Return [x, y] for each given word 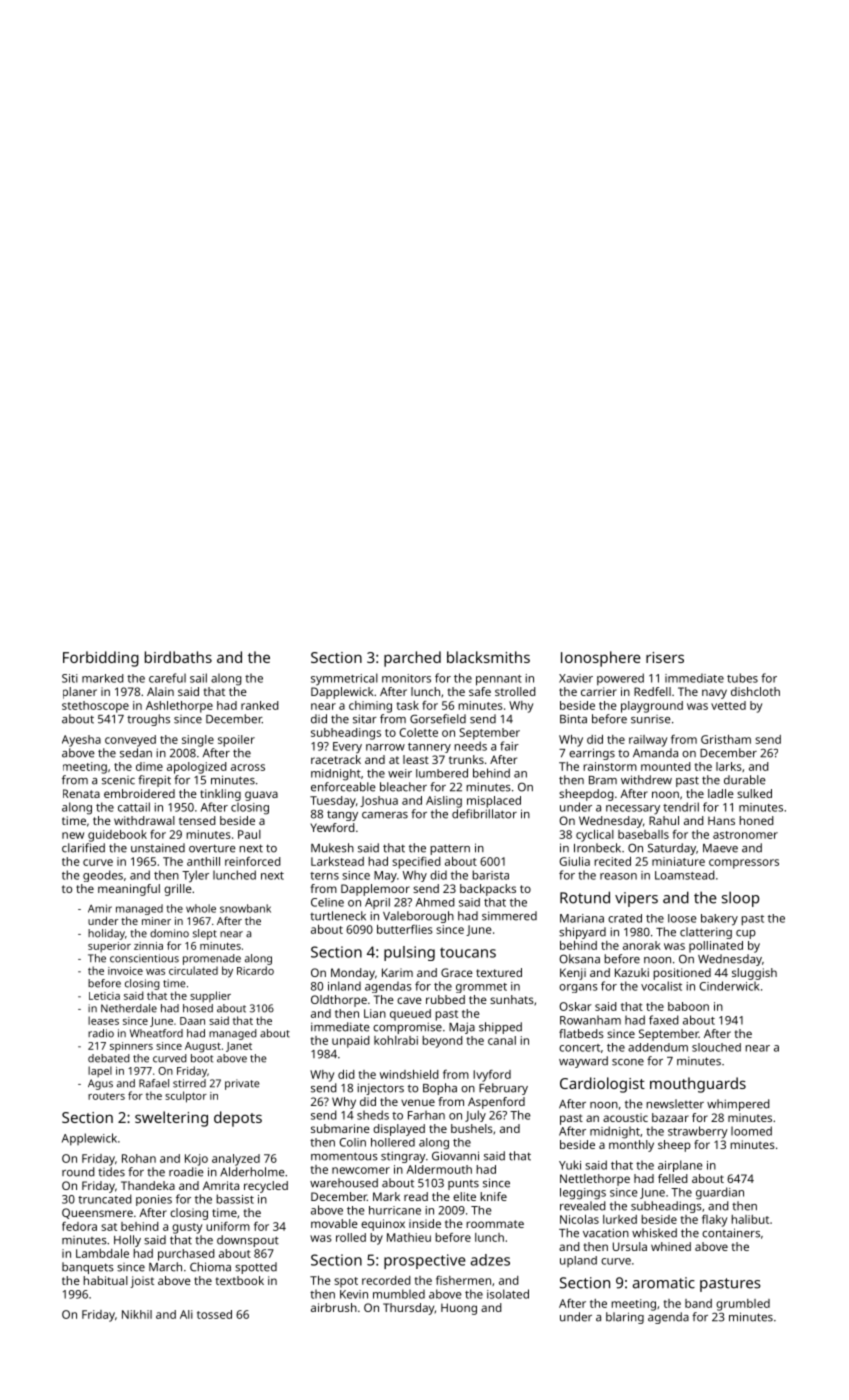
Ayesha [81, 741]
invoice [125, 971]
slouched [716, 1047]
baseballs [643, 834]
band [698, 1303]
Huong [459, 1309]
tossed [214, 1314]
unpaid [351, 1042]
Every [347, 748]
